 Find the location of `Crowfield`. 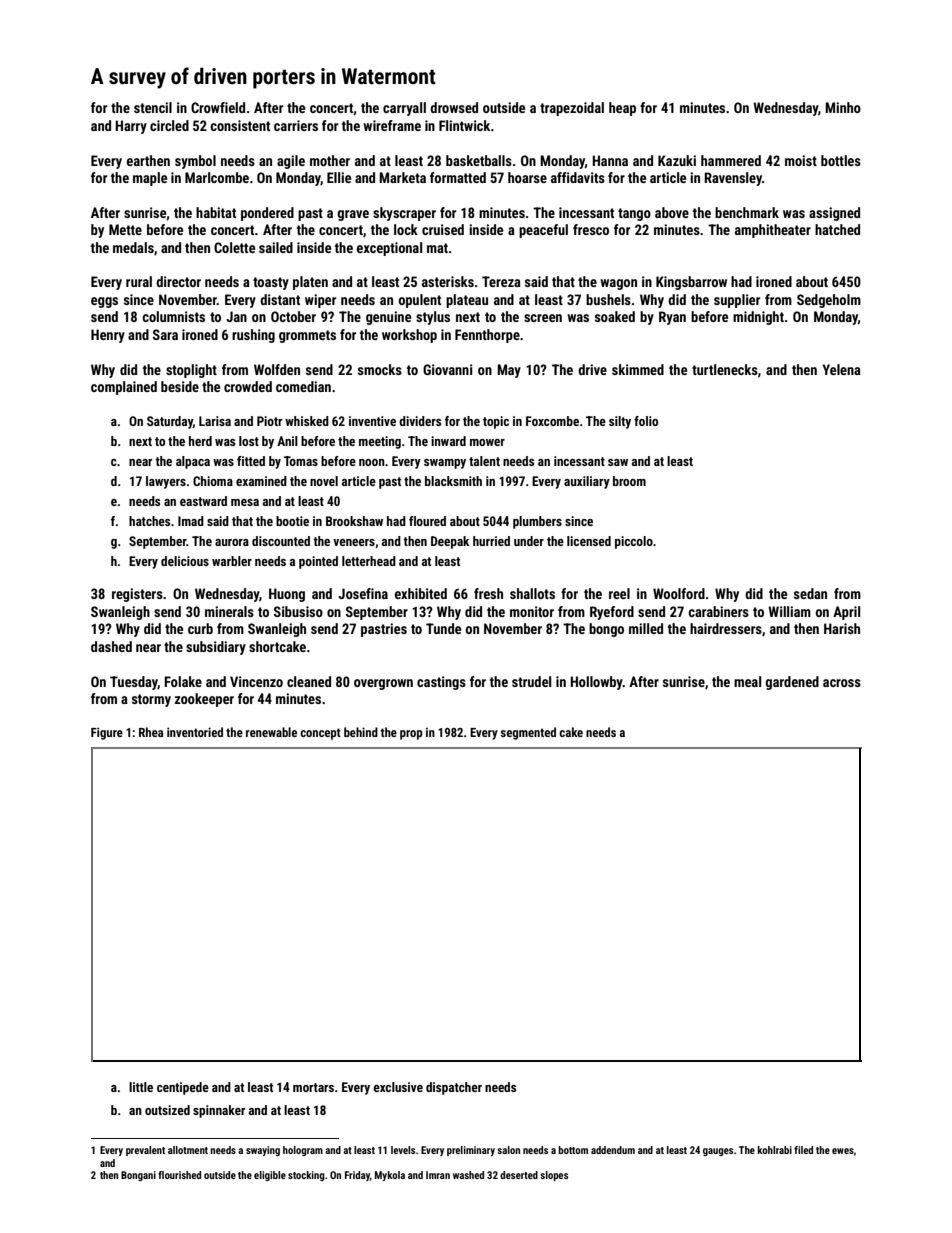

Crowfield is located at coordinates (218, 107).
